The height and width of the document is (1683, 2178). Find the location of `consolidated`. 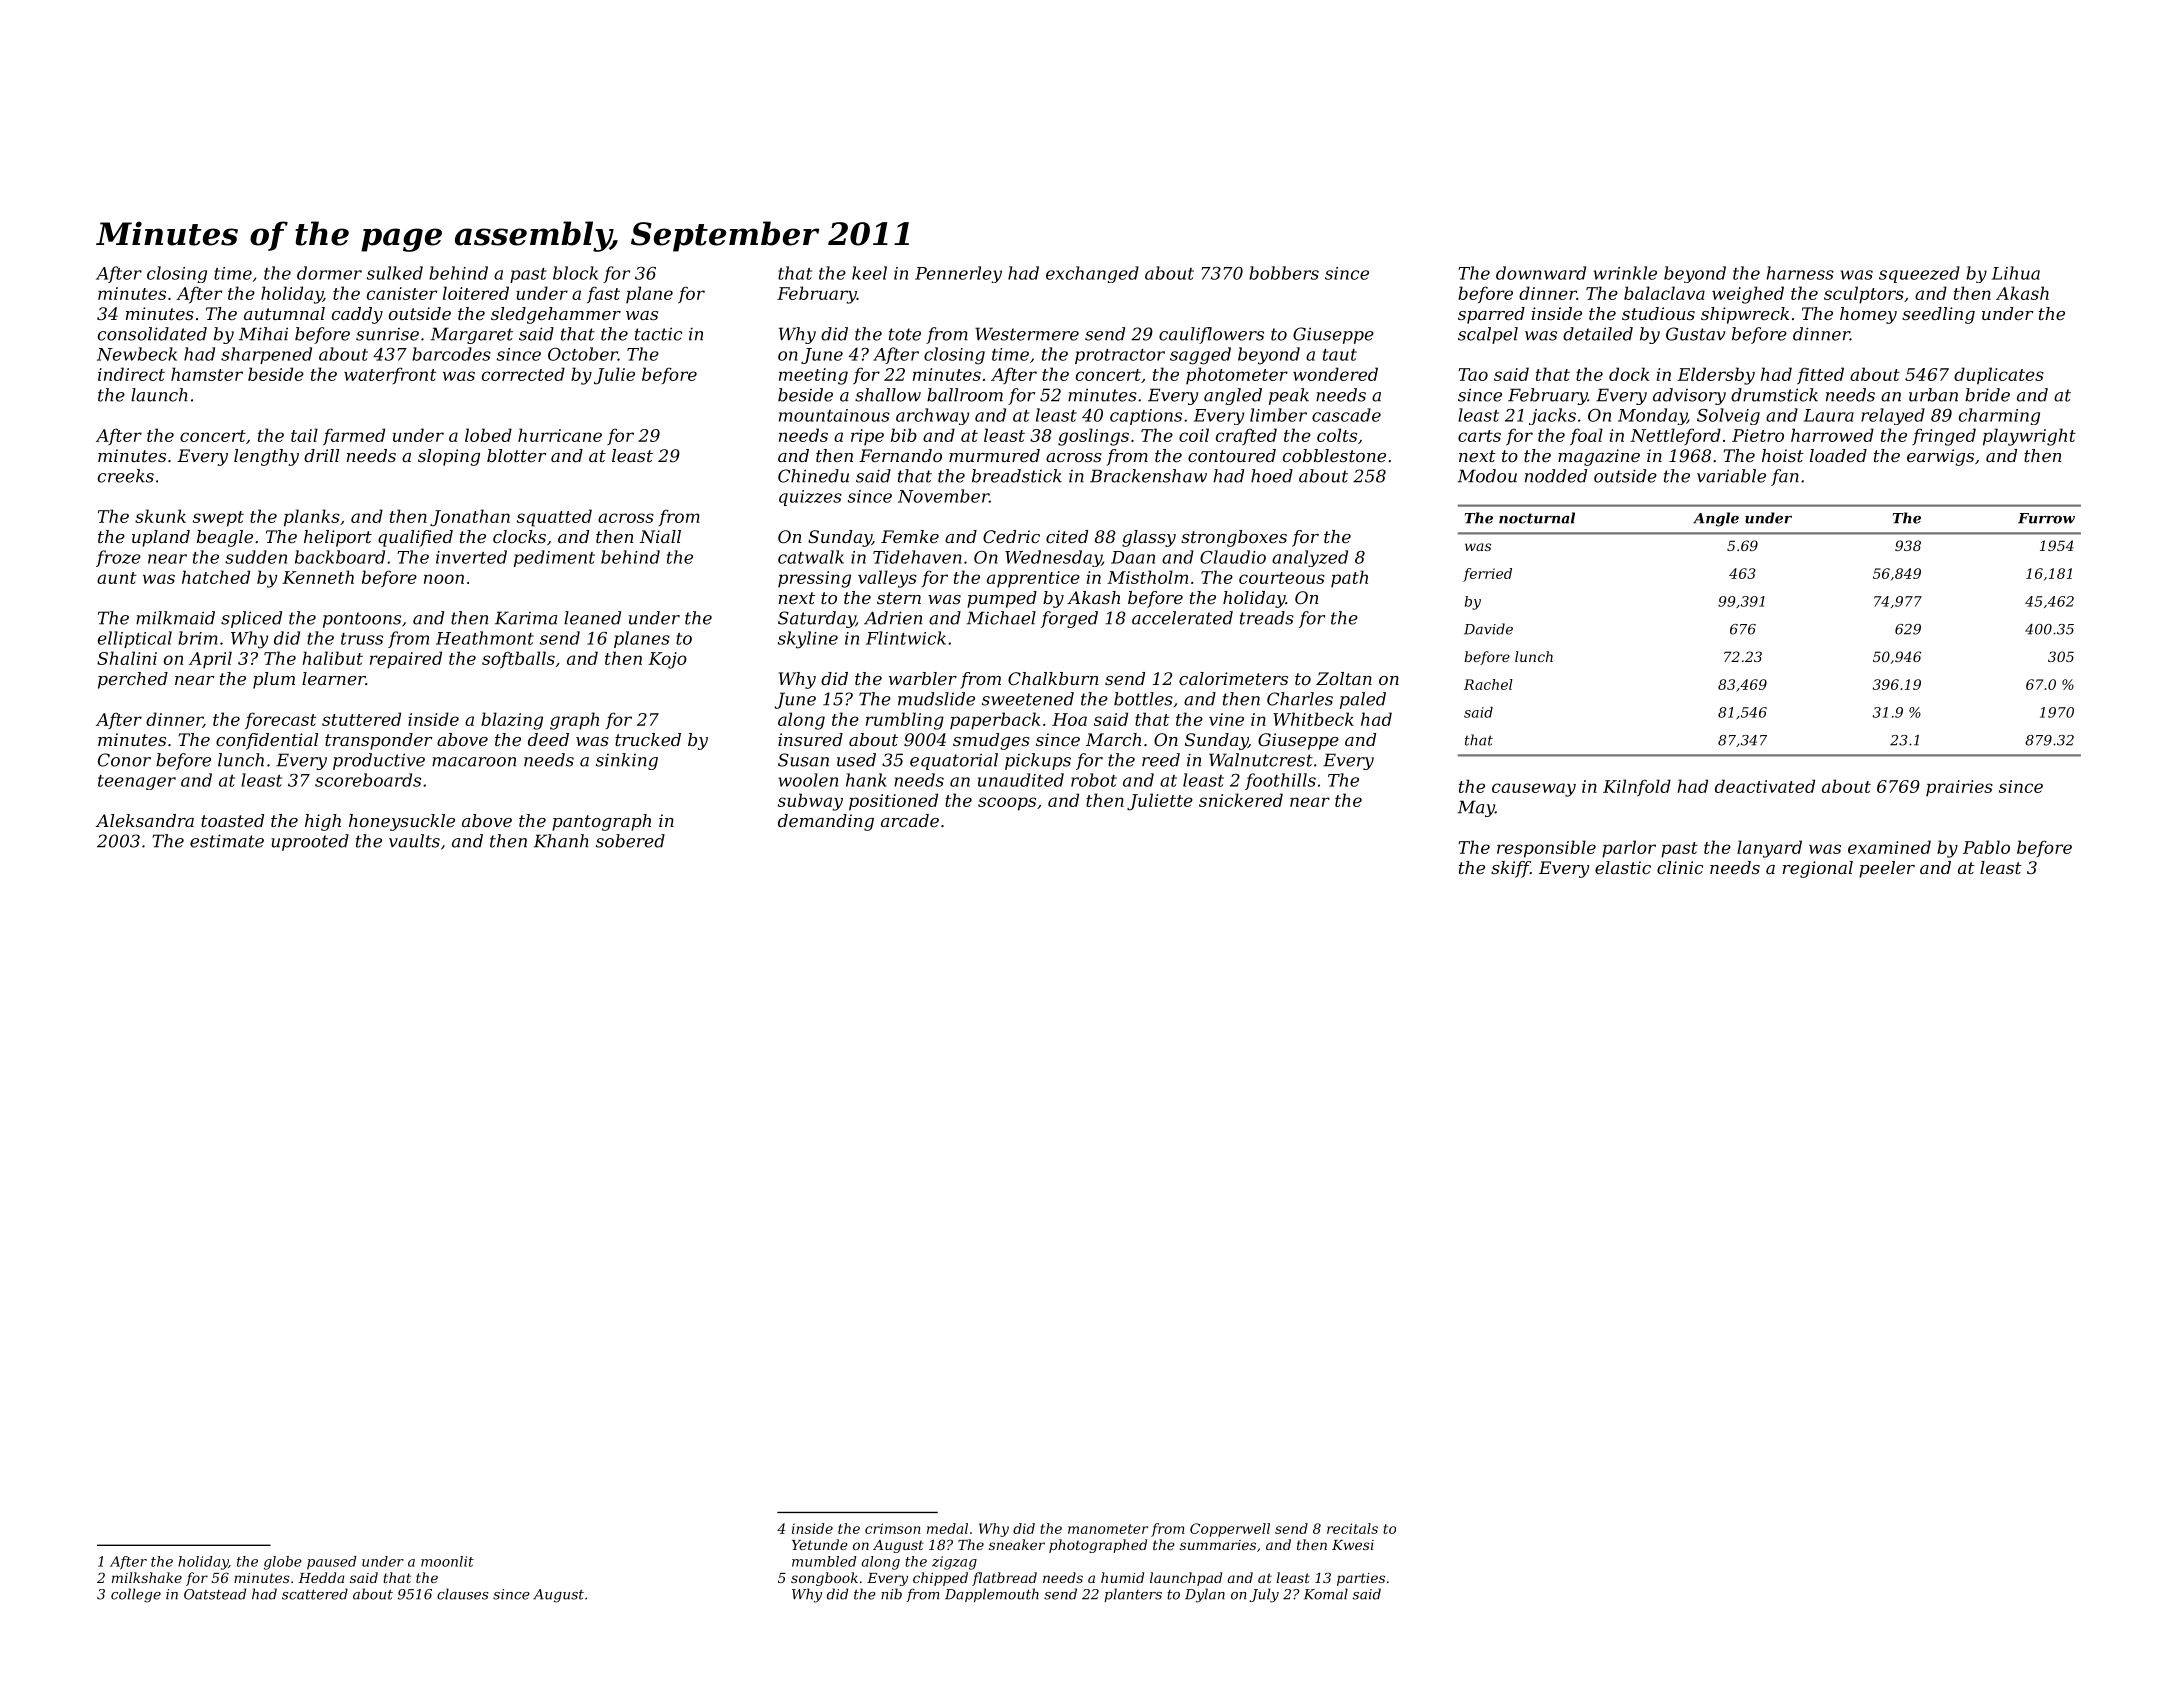

consolidated is located at coordinates (152, 334).
